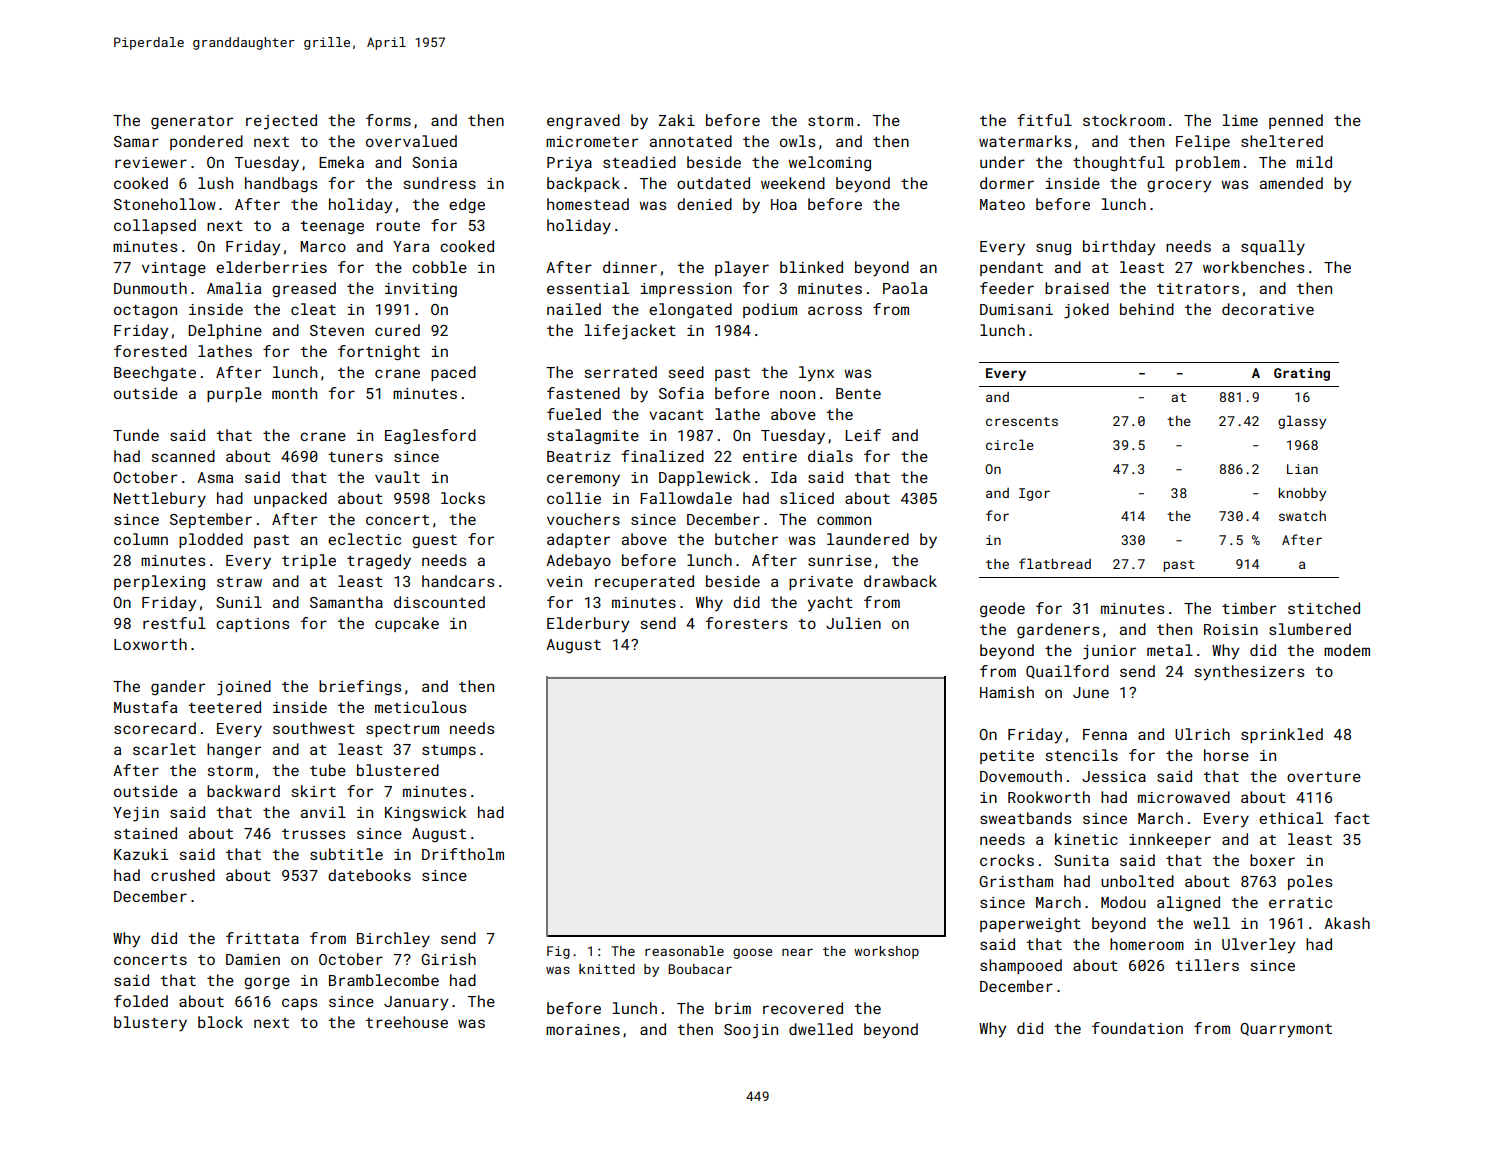  What do you see at coordinates (751, 1031) in the screenshot?
I see `Soojin` at bounding box center [751, 1031].
